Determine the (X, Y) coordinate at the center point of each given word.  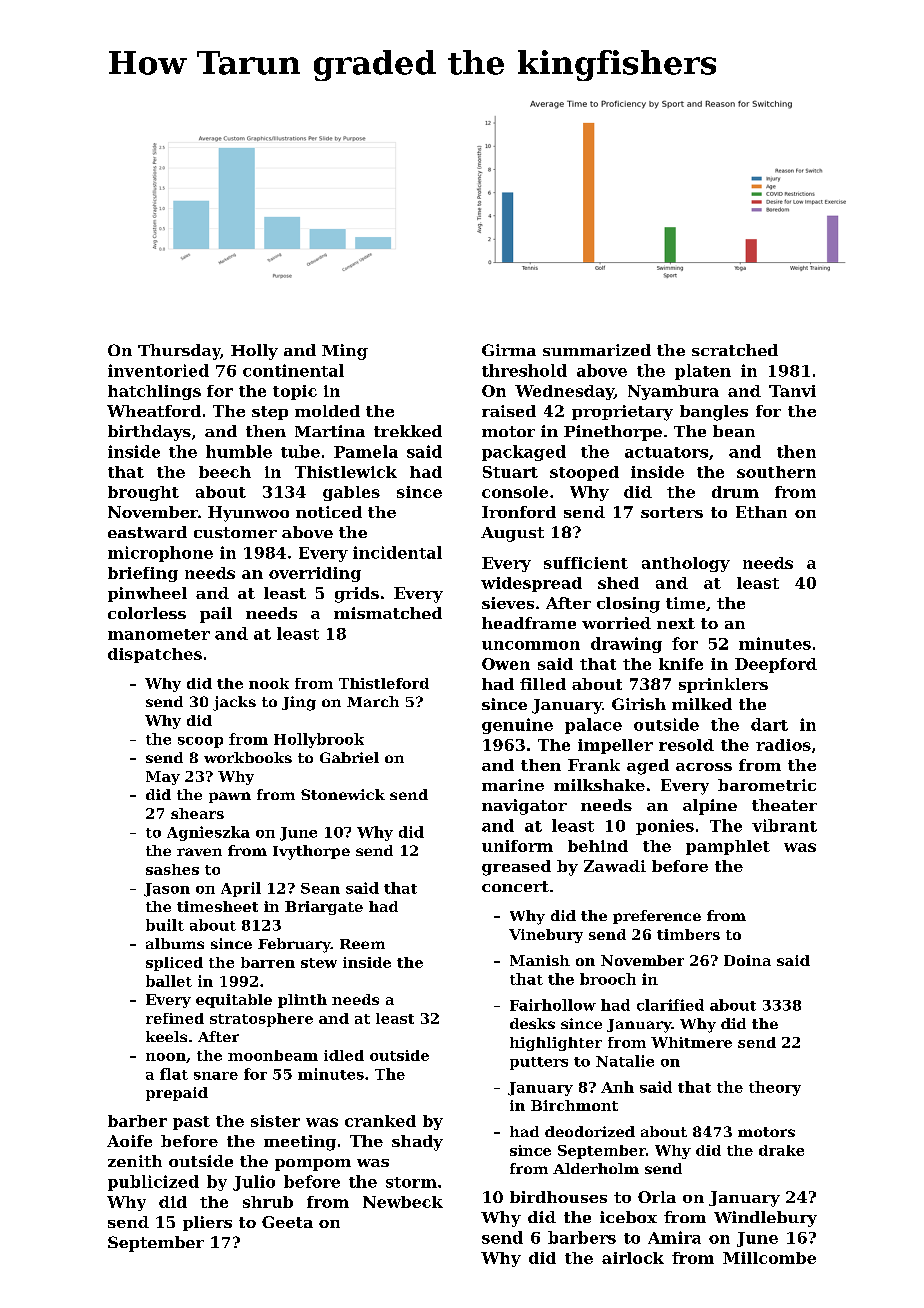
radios (783, 745)
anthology (686, 564)
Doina (747, 960)
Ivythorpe (311, 852)
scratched (735, 350)
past (191, 1123)
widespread (531, 584)
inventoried (158, 370)
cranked (380, 1121)
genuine (517, 726)
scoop (200, 742)
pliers (207, 1223)
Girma (509, 350)
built (165, 925)
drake (781, 1150)
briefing (143, 574)
